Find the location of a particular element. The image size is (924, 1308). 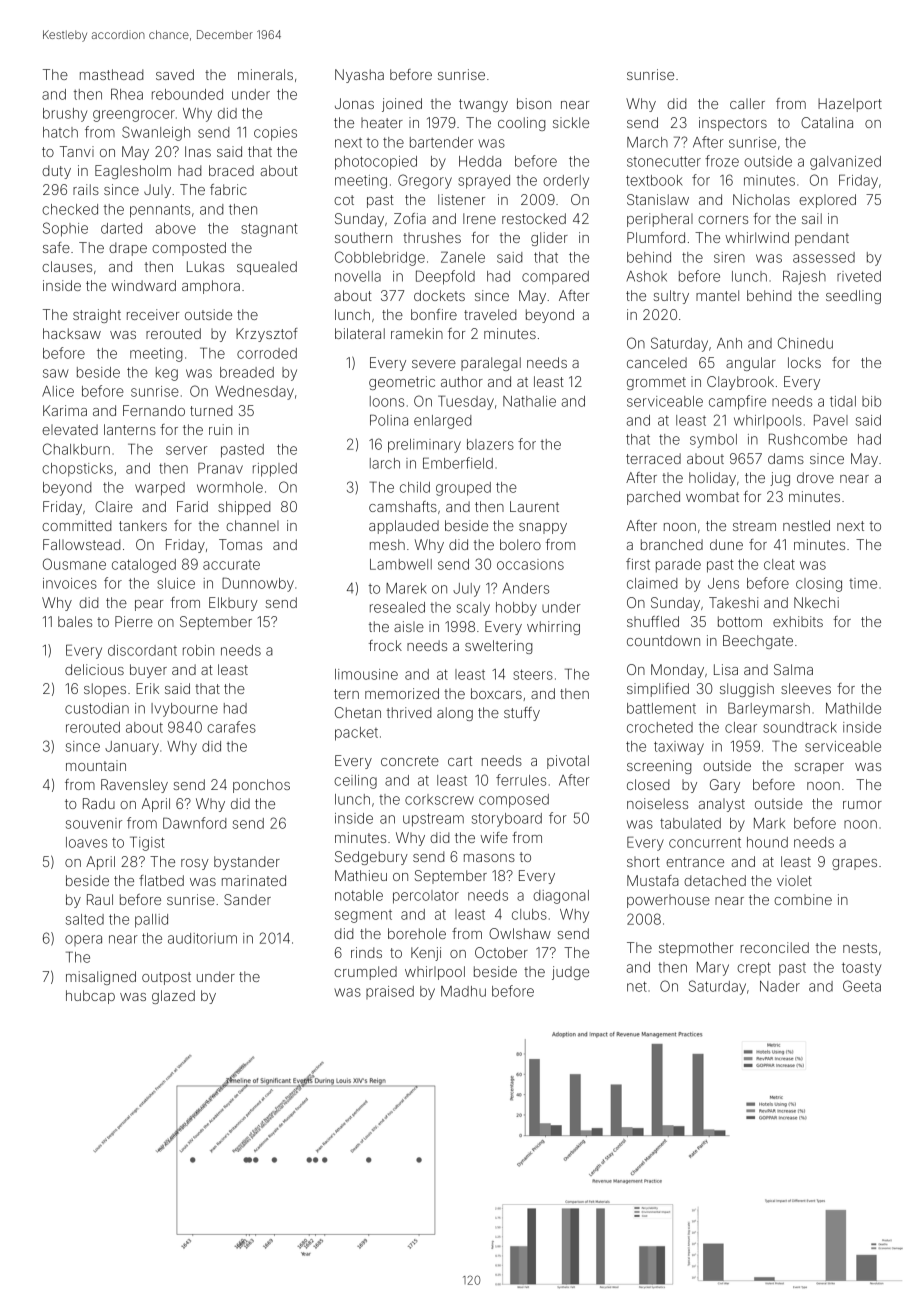

delicious is located at coordinates (94, 669).
